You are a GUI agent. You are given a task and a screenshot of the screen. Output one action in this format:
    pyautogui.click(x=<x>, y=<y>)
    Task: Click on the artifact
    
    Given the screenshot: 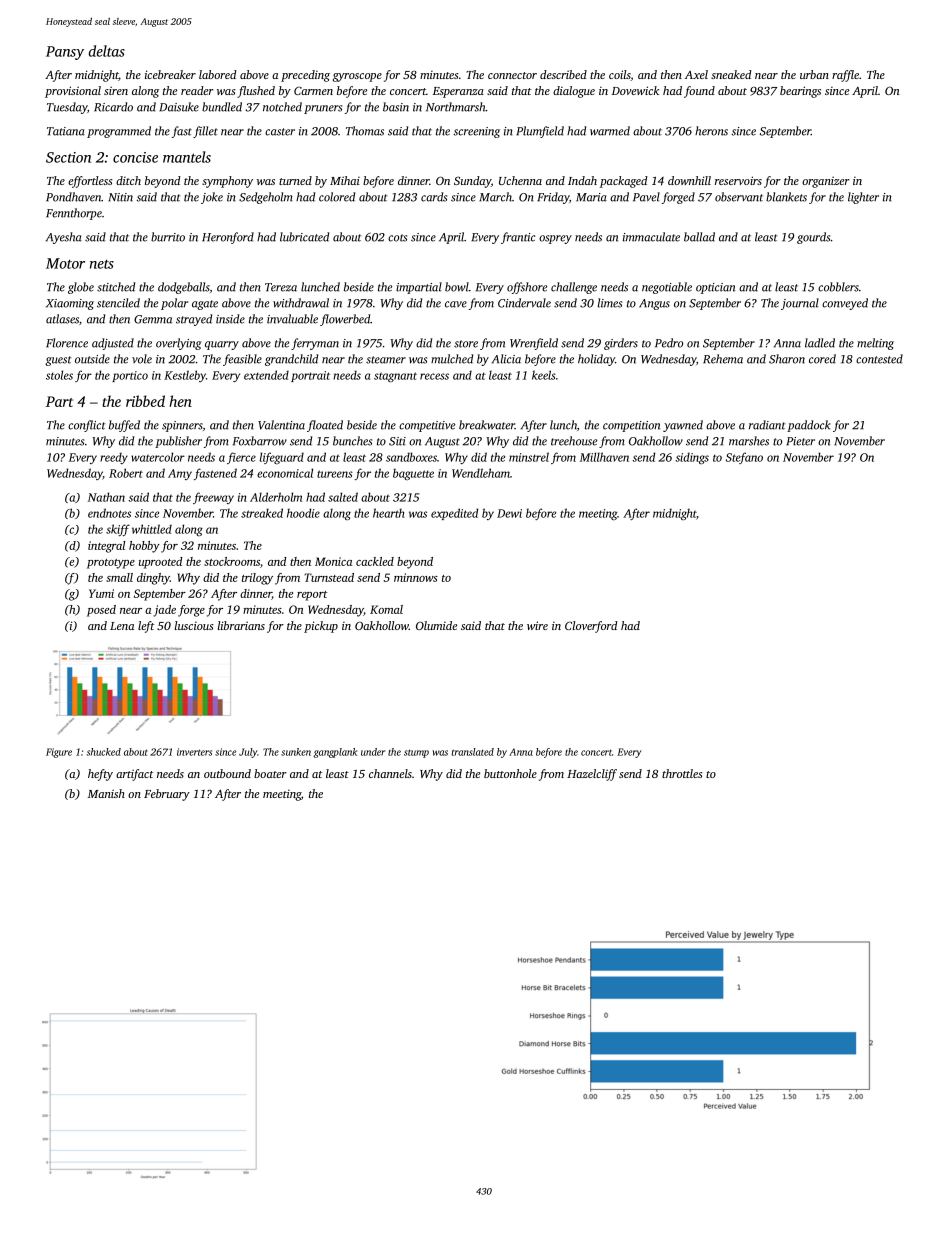 What is the action you would take?
    pyautogui.click(x=135, y=775)
